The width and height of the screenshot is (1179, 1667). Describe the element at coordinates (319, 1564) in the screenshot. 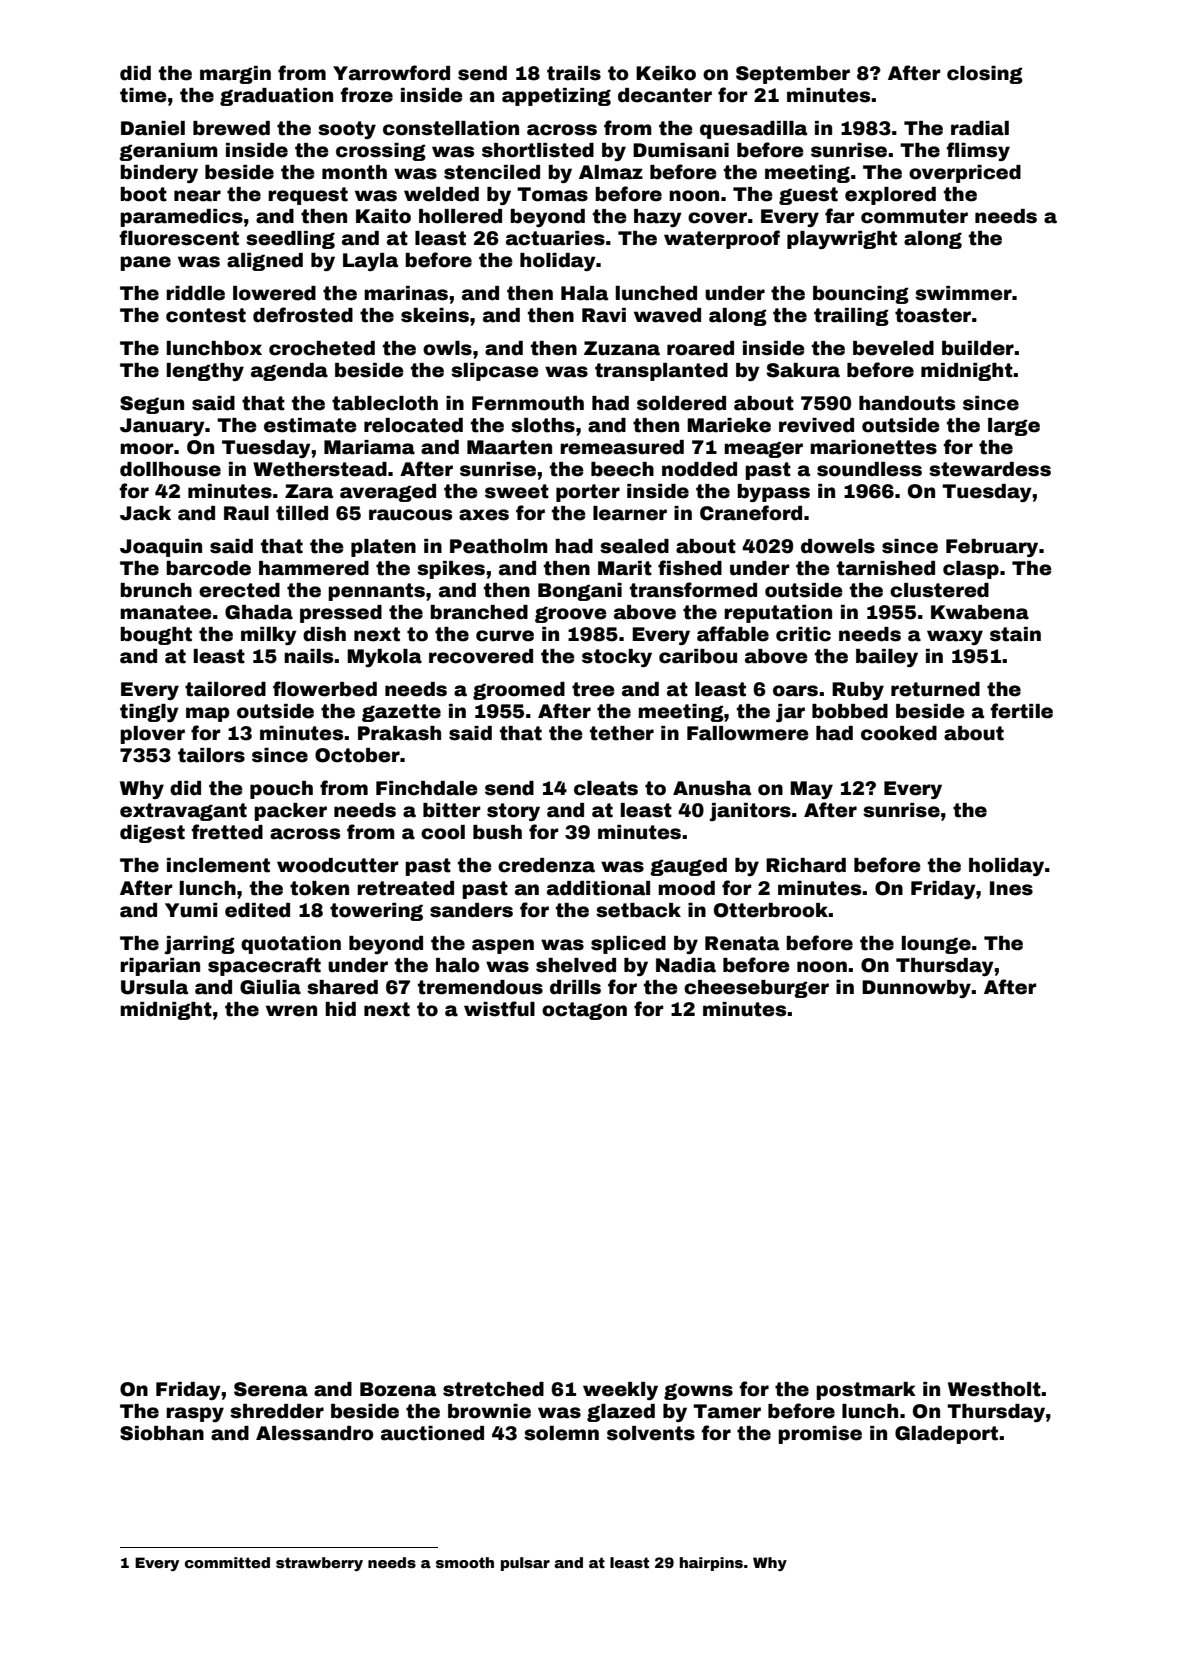

I see `strawberry` at that location.
